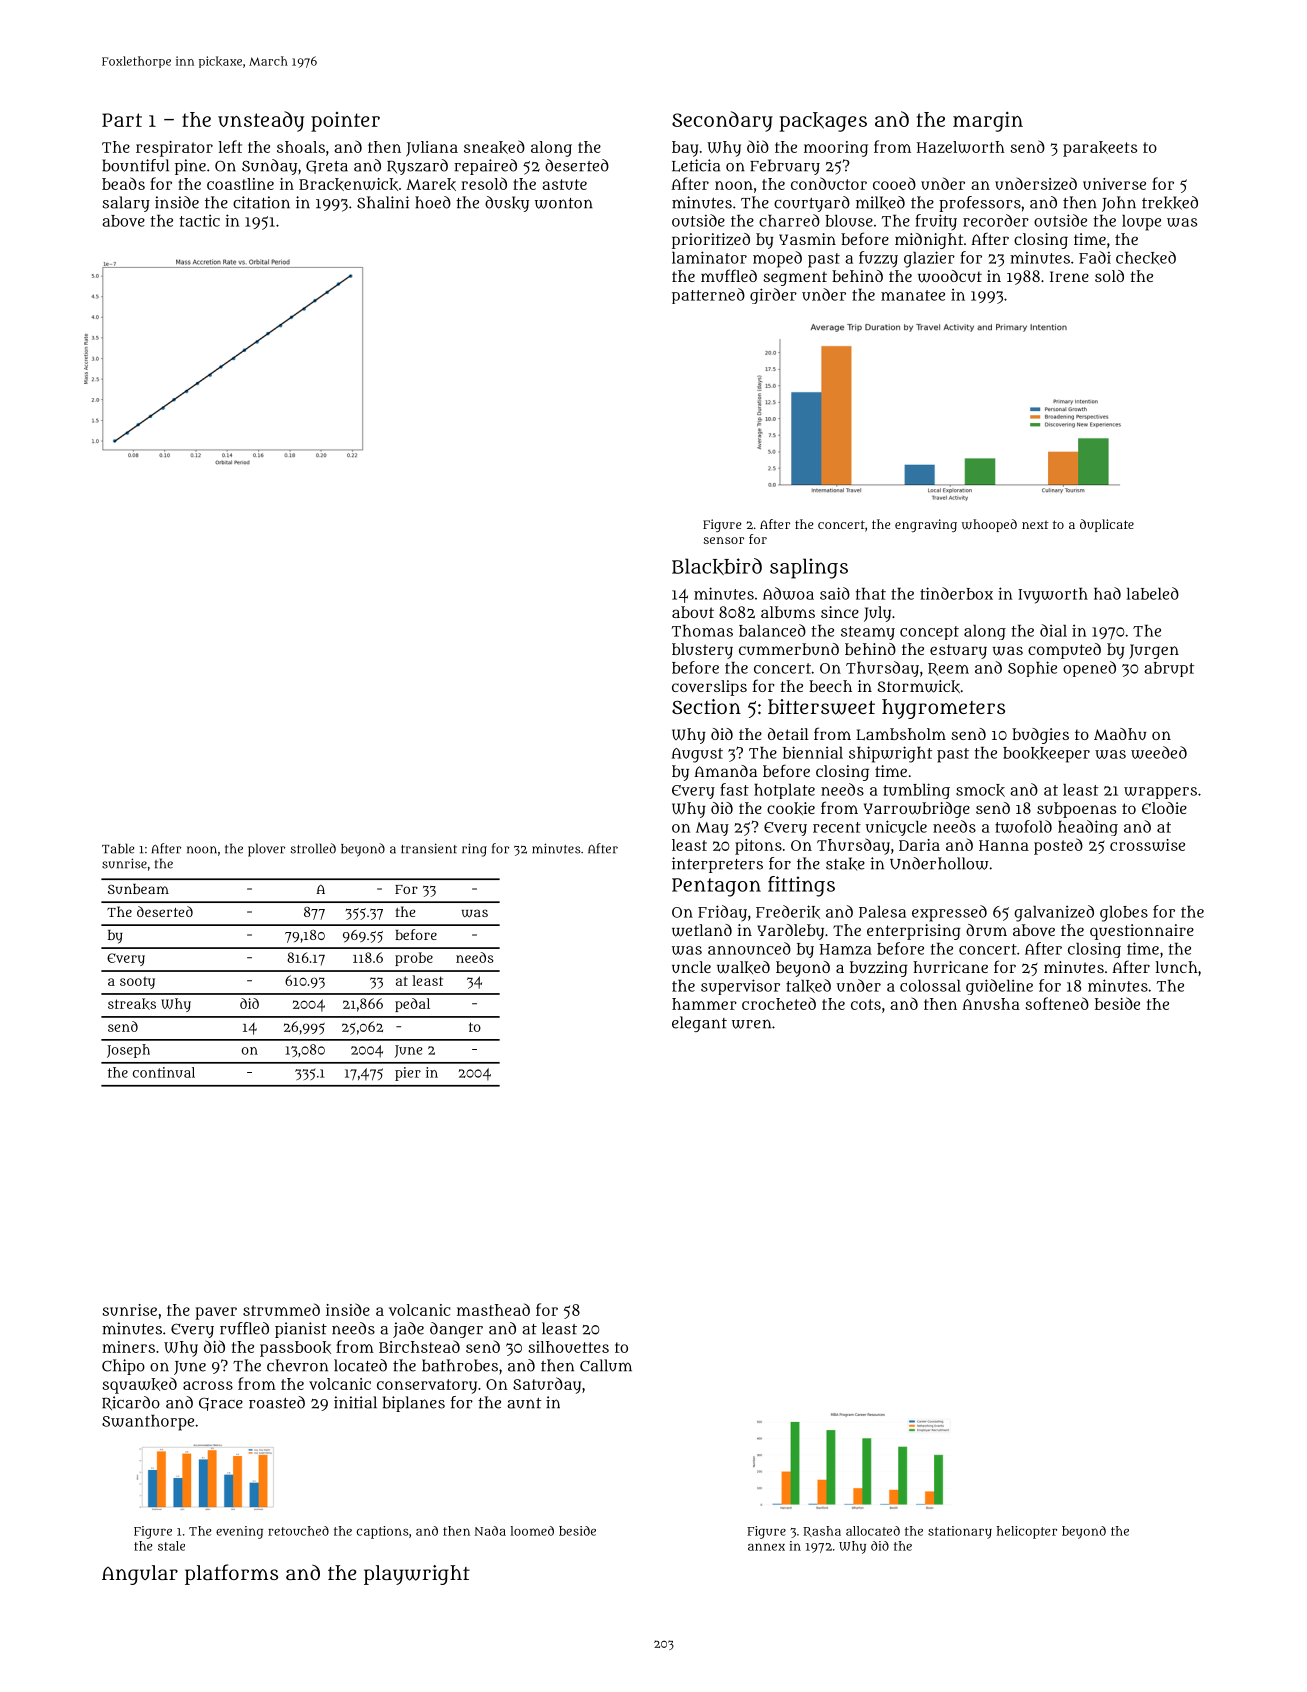  What do you see at coordinates (1057, 1003) in the screenshot?
I see `softened` at bounding box center [1057, 1003].
